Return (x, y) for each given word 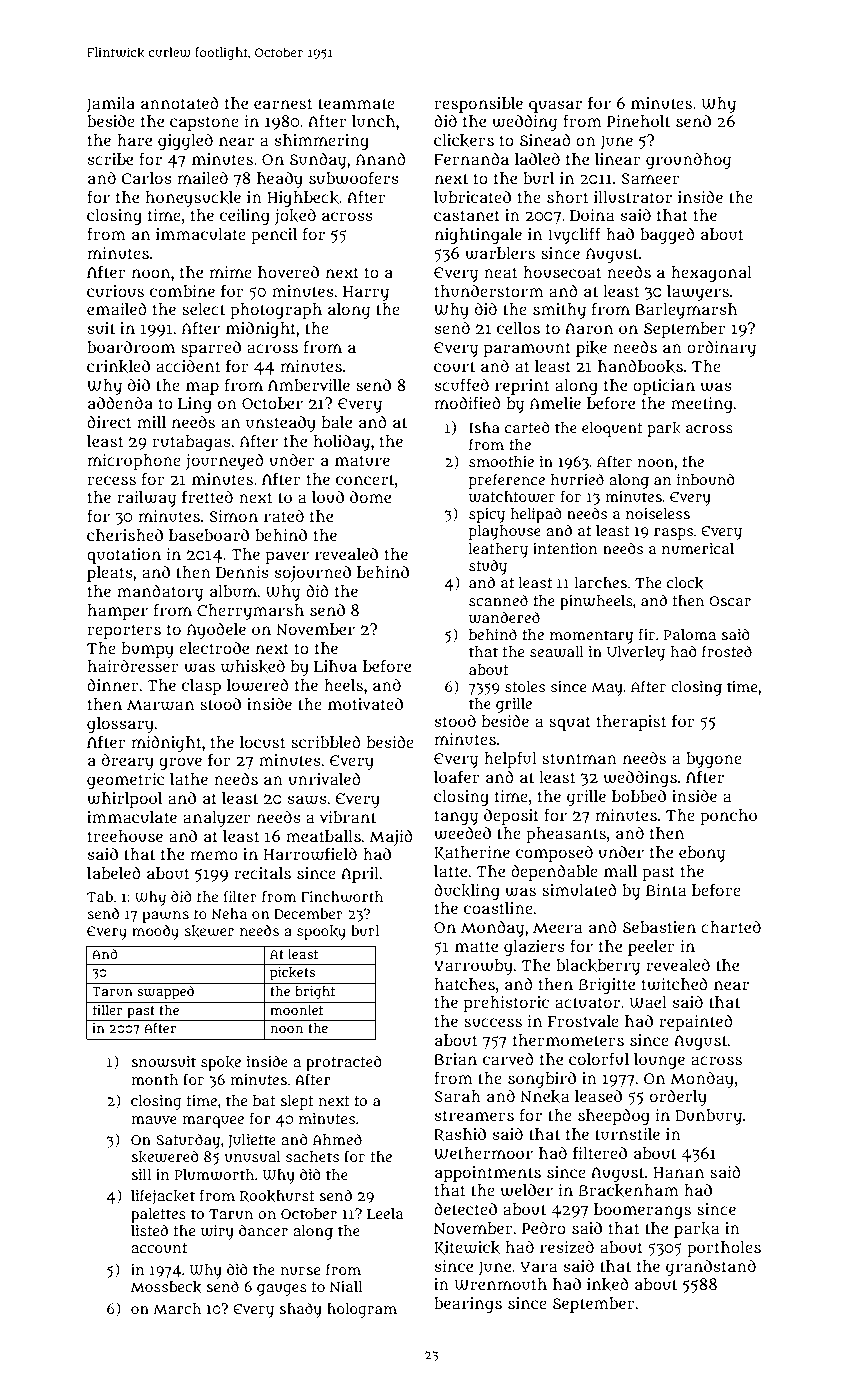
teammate (356, 103)
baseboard (209, 535)
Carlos (147, 178)
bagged (667, 235)
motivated (365, 704)
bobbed (639, 796)
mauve (154, 1120)
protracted (344, 1063)
